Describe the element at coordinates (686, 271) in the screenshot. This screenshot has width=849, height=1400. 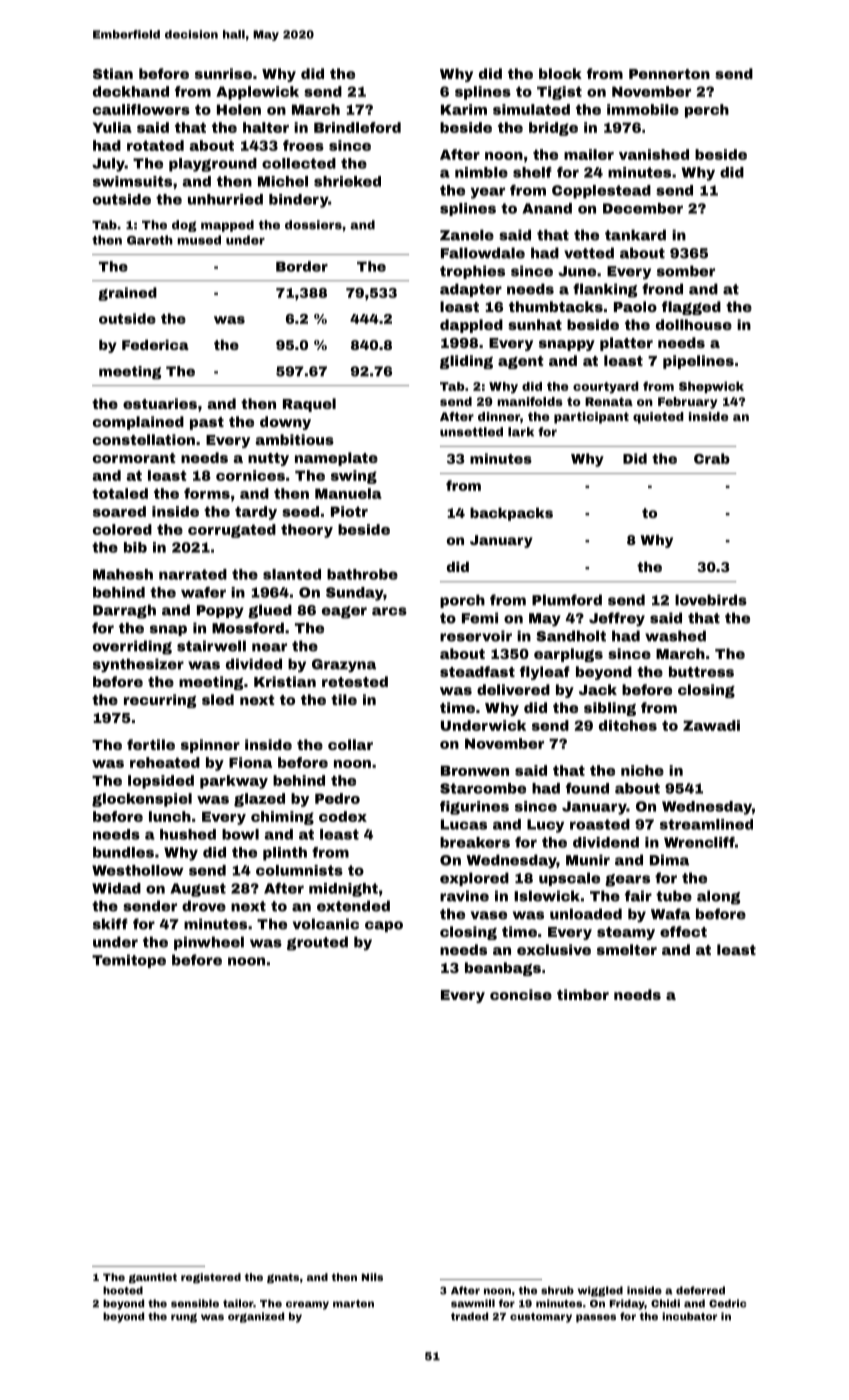
I see `somber` at that location.
